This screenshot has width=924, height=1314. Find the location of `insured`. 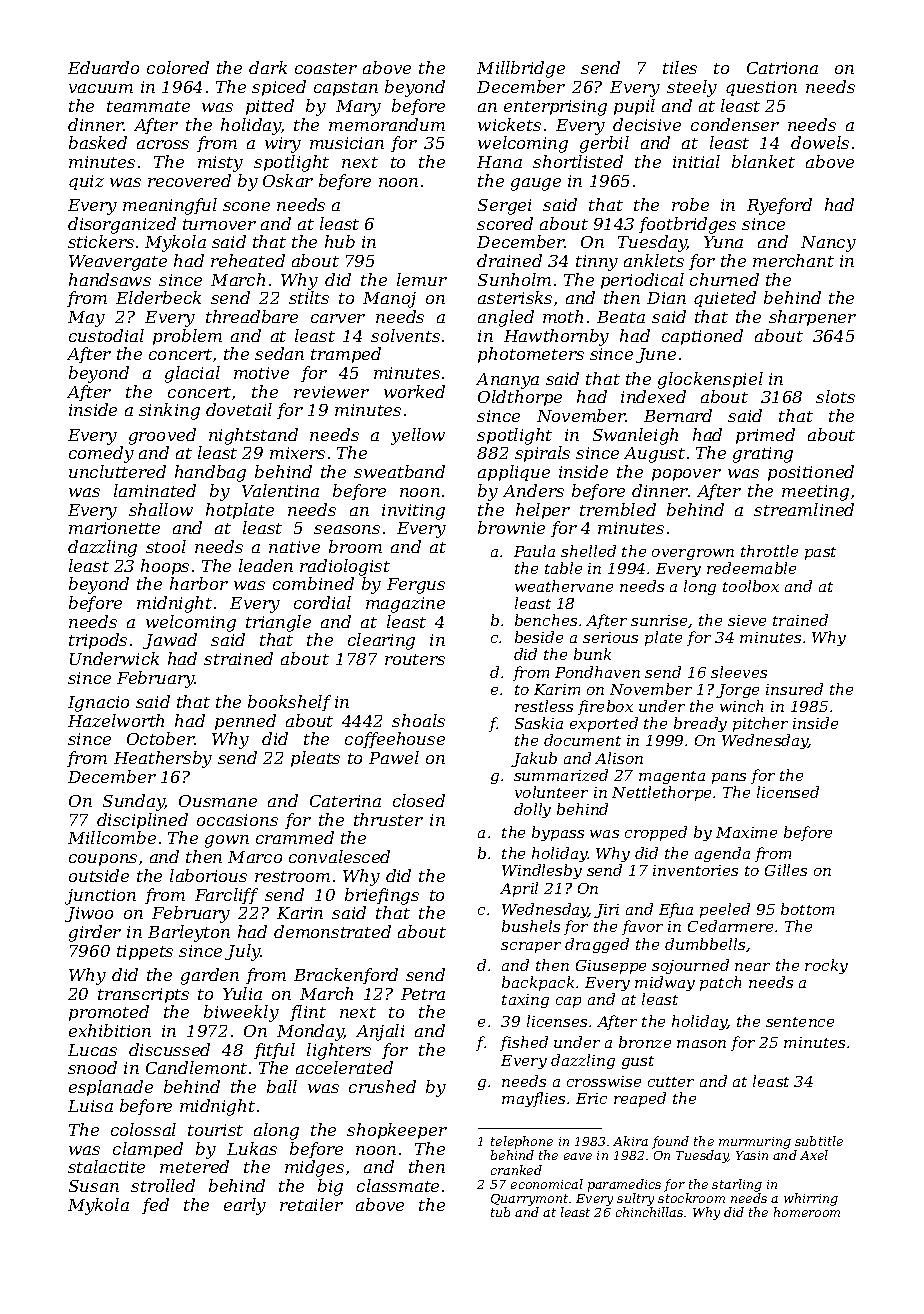

insured is located at coordinates (794, 689).
